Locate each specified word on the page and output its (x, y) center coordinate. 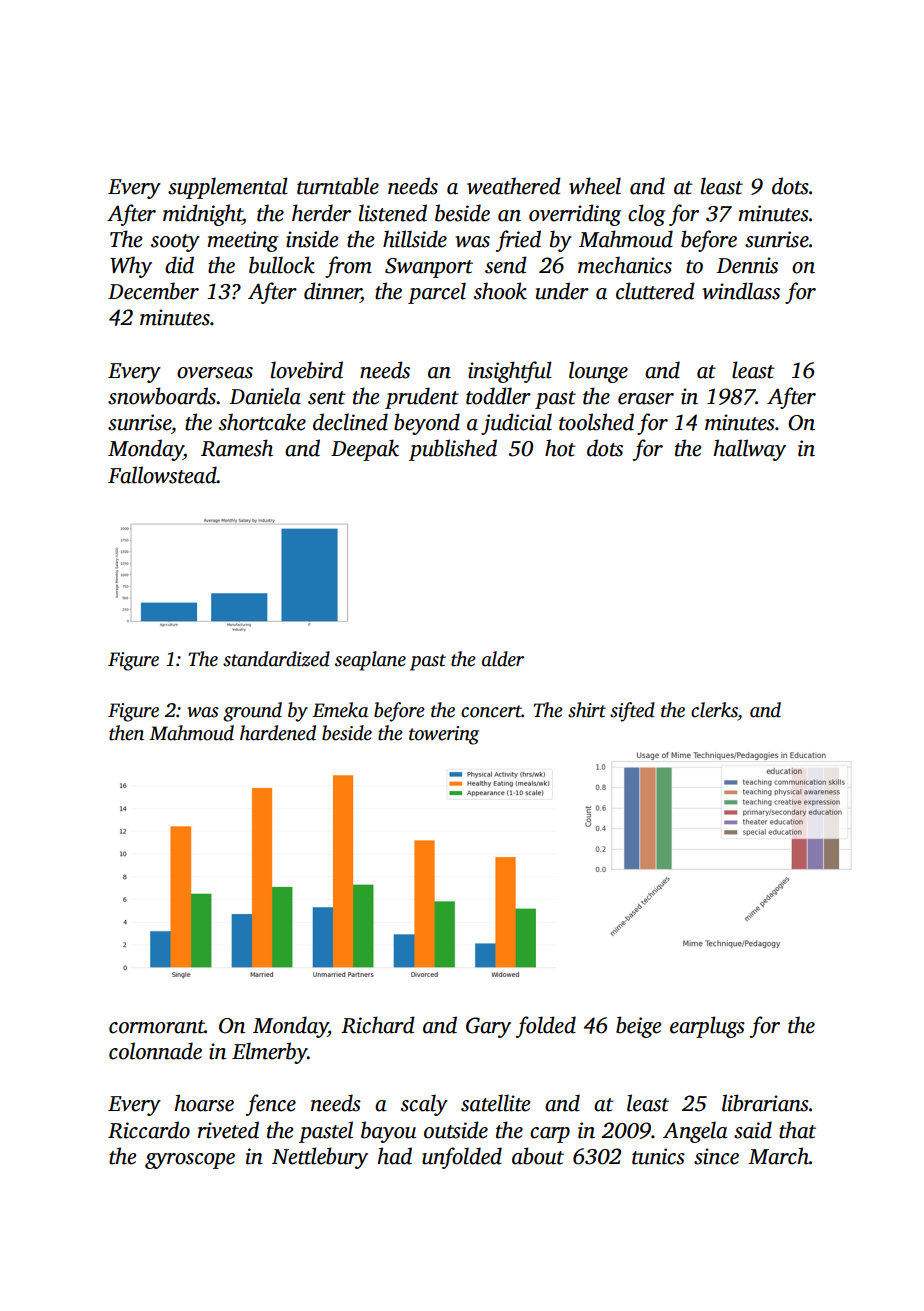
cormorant (157, 1027)
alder (503, 659)
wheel (595, 186)
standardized (276, 659)
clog (646, 215)
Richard (378, 1025)
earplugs (707, 1027)
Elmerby (269, 1053)
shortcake (262, 422)
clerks (714, 710)
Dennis (747, 265)
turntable (338, 186)
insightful (510, 372)
